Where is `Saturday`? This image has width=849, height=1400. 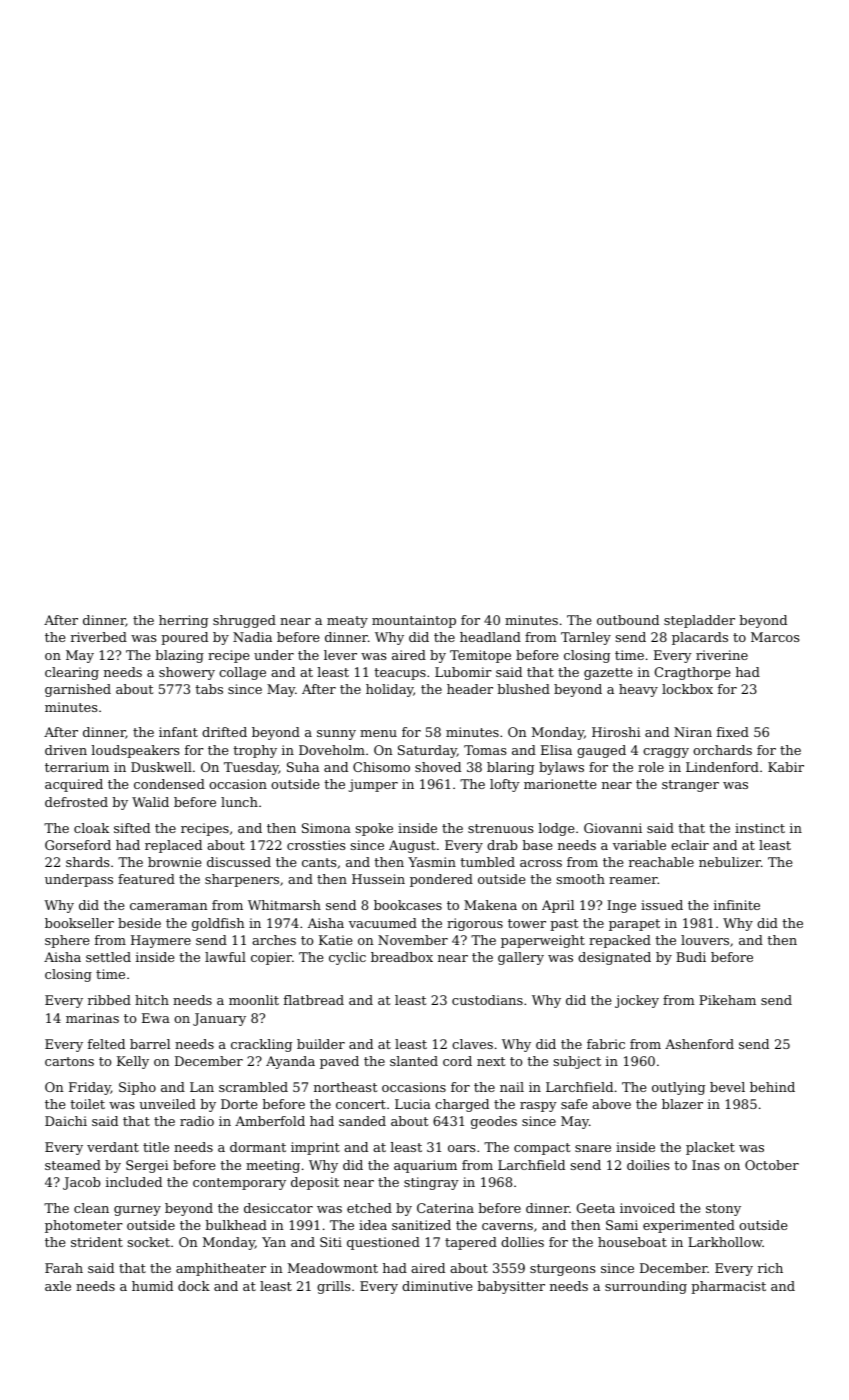 Saturday is located at coordinates (427, 751).
